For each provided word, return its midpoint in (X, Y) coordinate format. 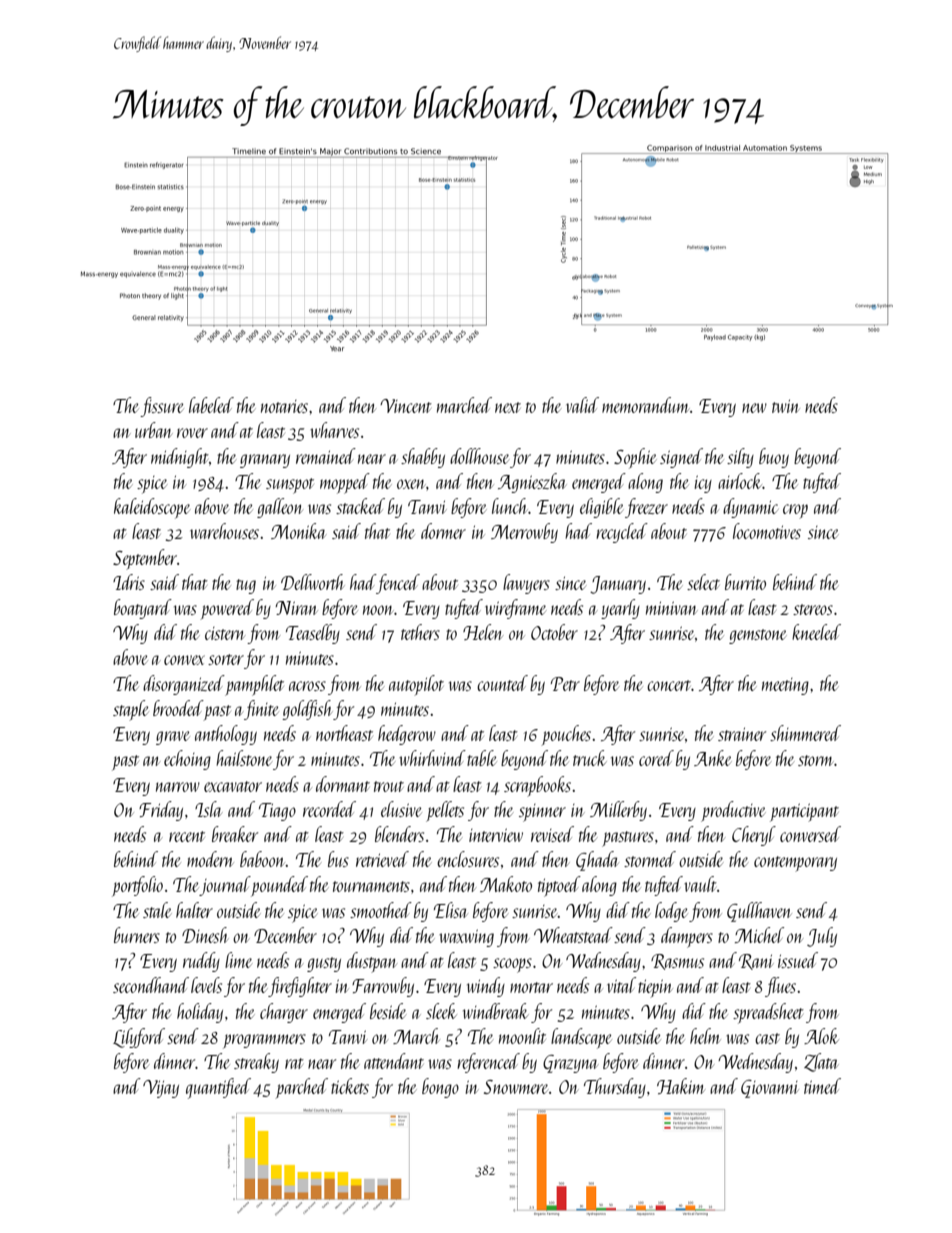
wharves (334, 430)
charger (284, 1013)
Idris (129, 582)
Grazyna (571, 1064)
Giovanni (769, 1089)
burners (137, 935)
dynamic (750, 508)
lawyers (526, 584)
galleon (280, 508)
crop (795, 511)
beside (388, 1011)
